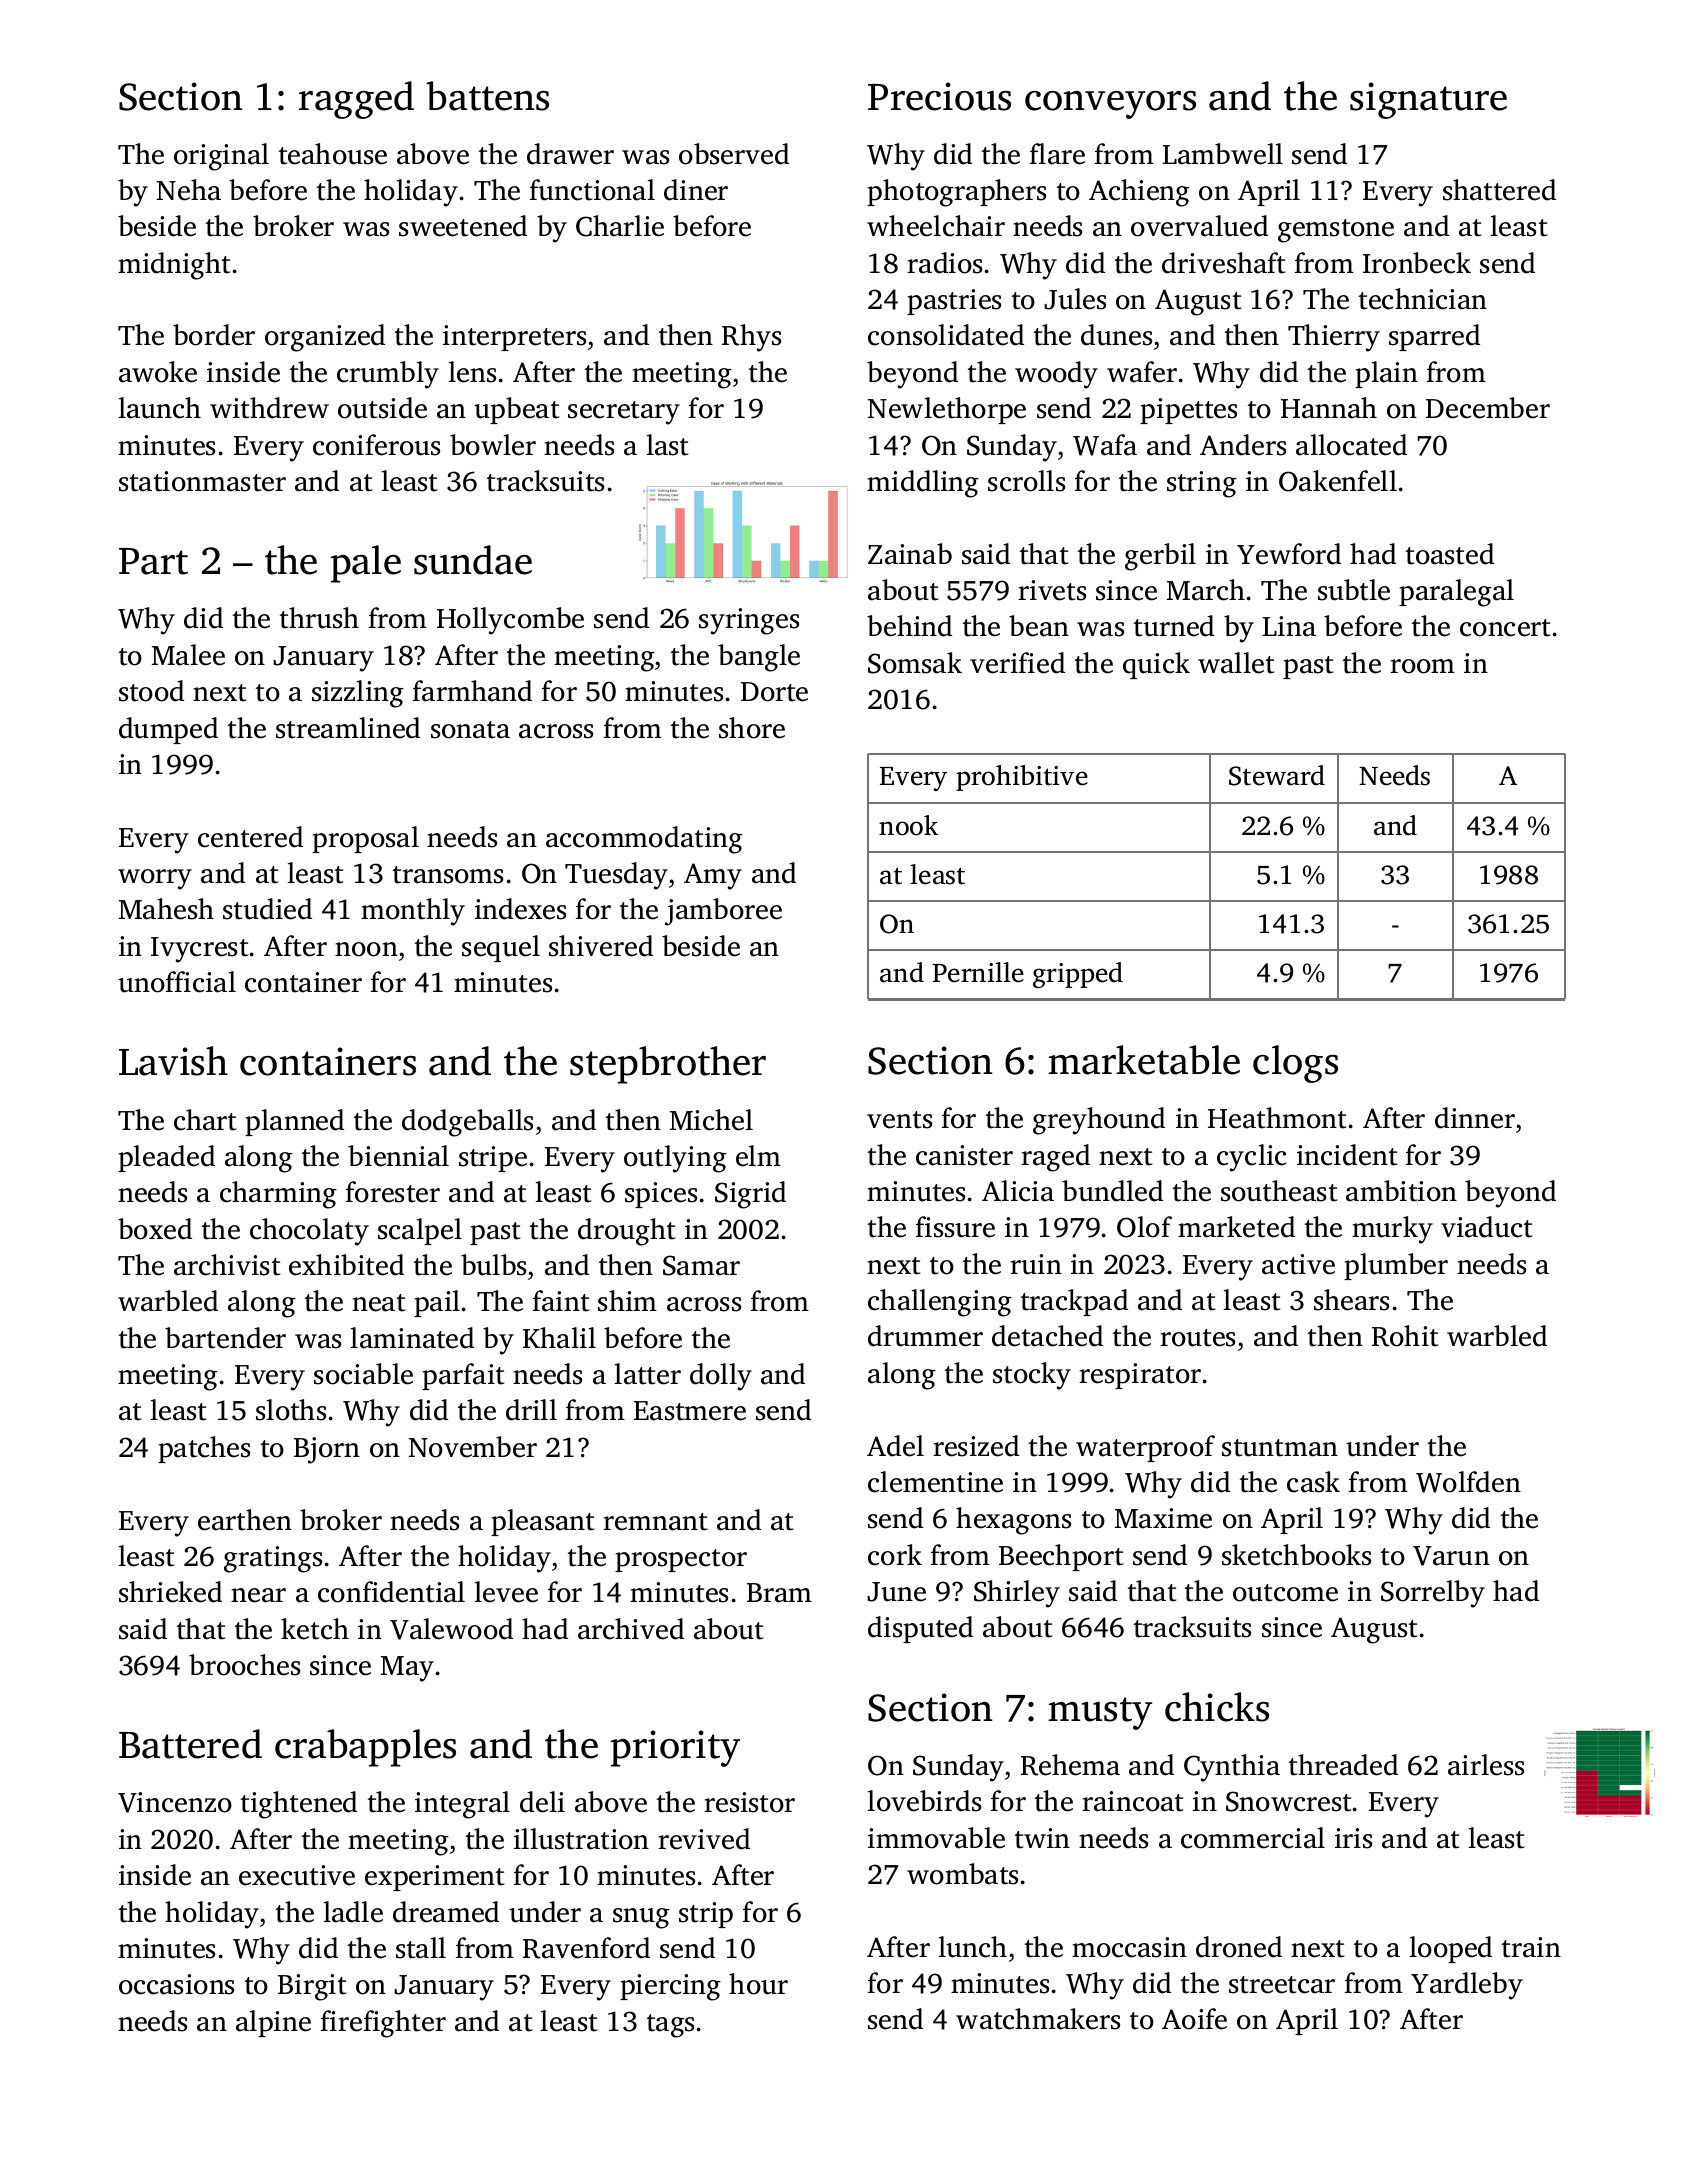 The width and height of the screenshot is (1683, 2178). Describe the element at coordinates (391, 1592) in the screenshot. I see `confidential` at that location.
